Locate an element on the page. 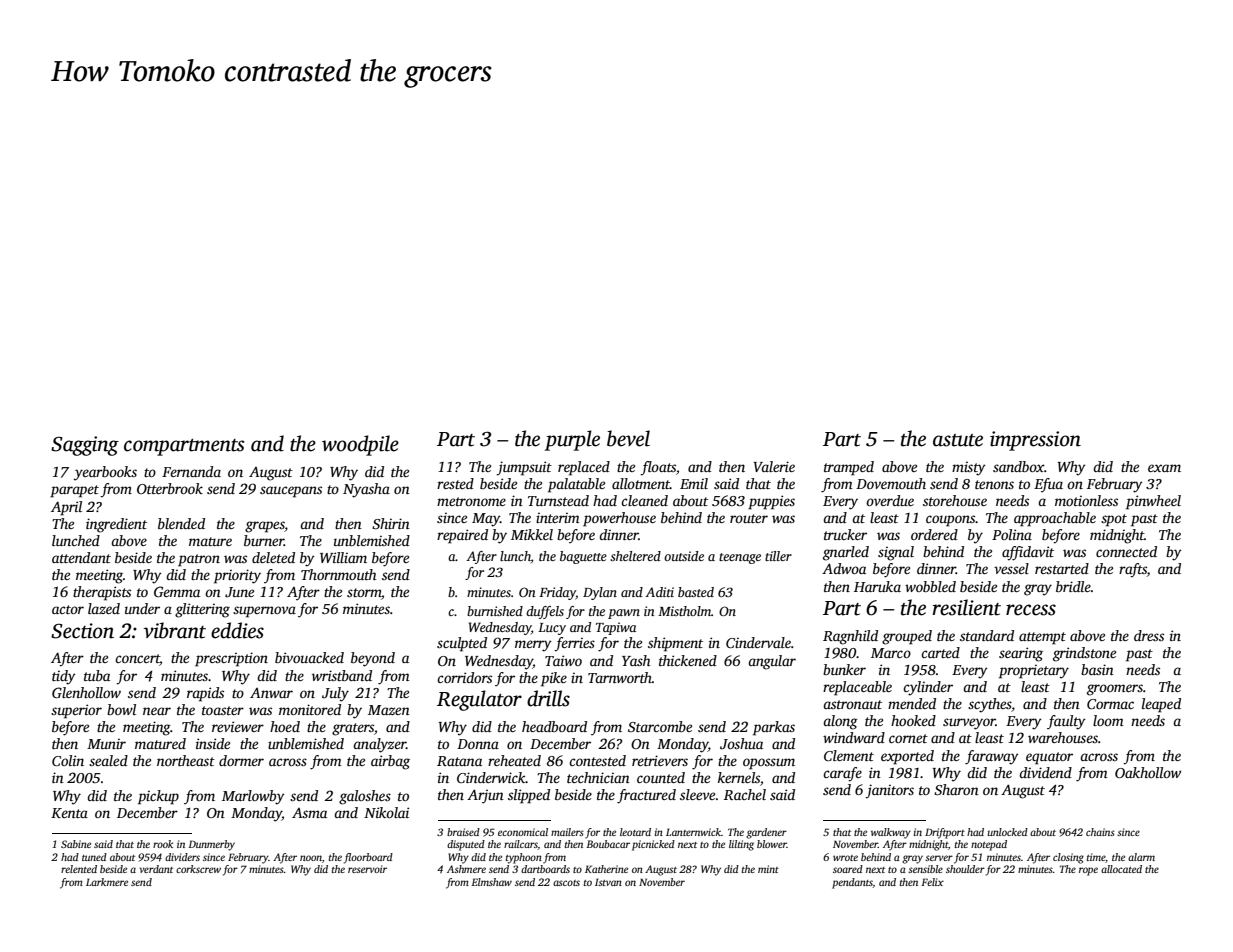 Image resolution: width=1233 pixels, height=952 pixels. purple is located at coordinates (572, 440).
